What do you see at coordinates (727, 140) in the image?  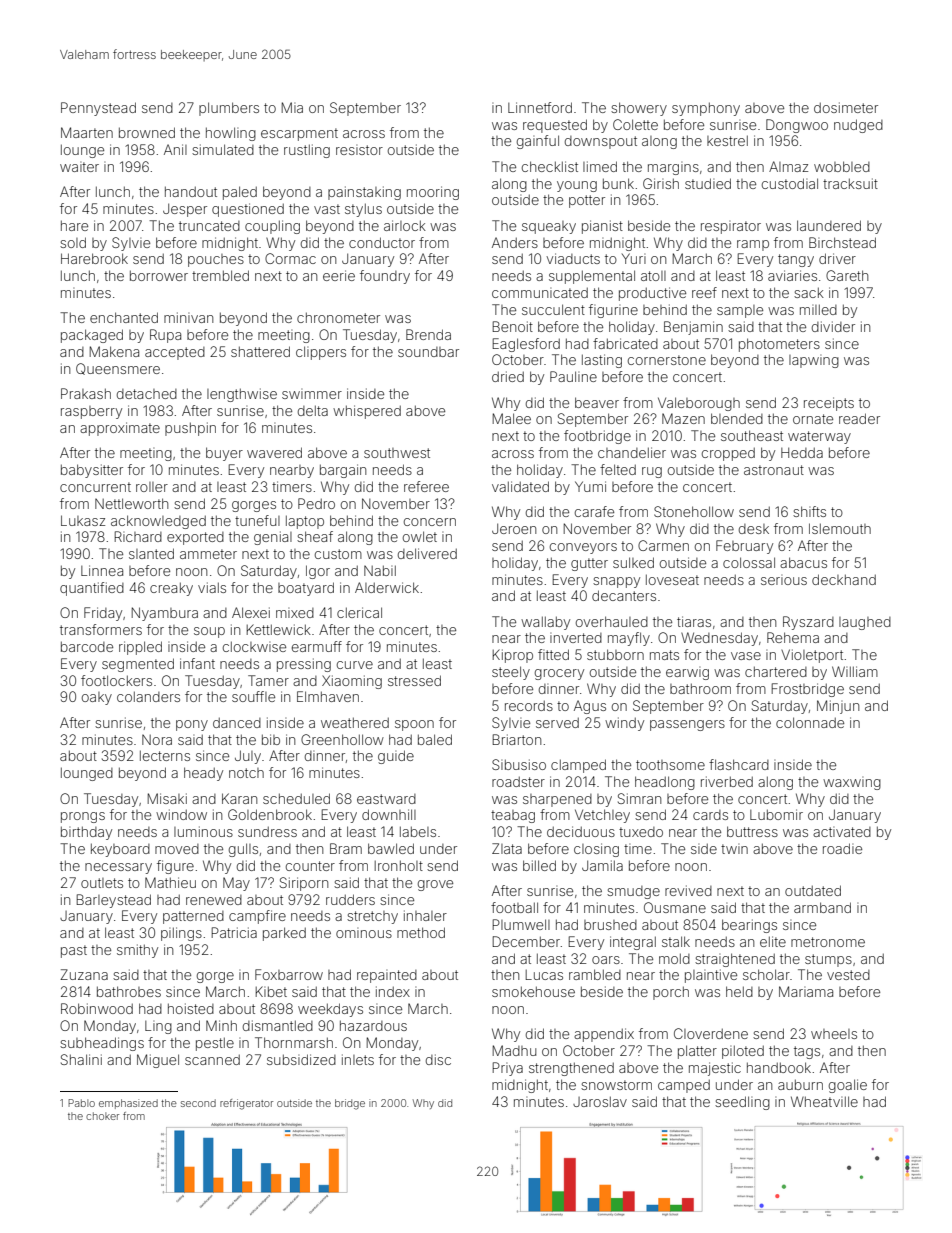 I see `kestrel` at bounding box center [727, 140].
